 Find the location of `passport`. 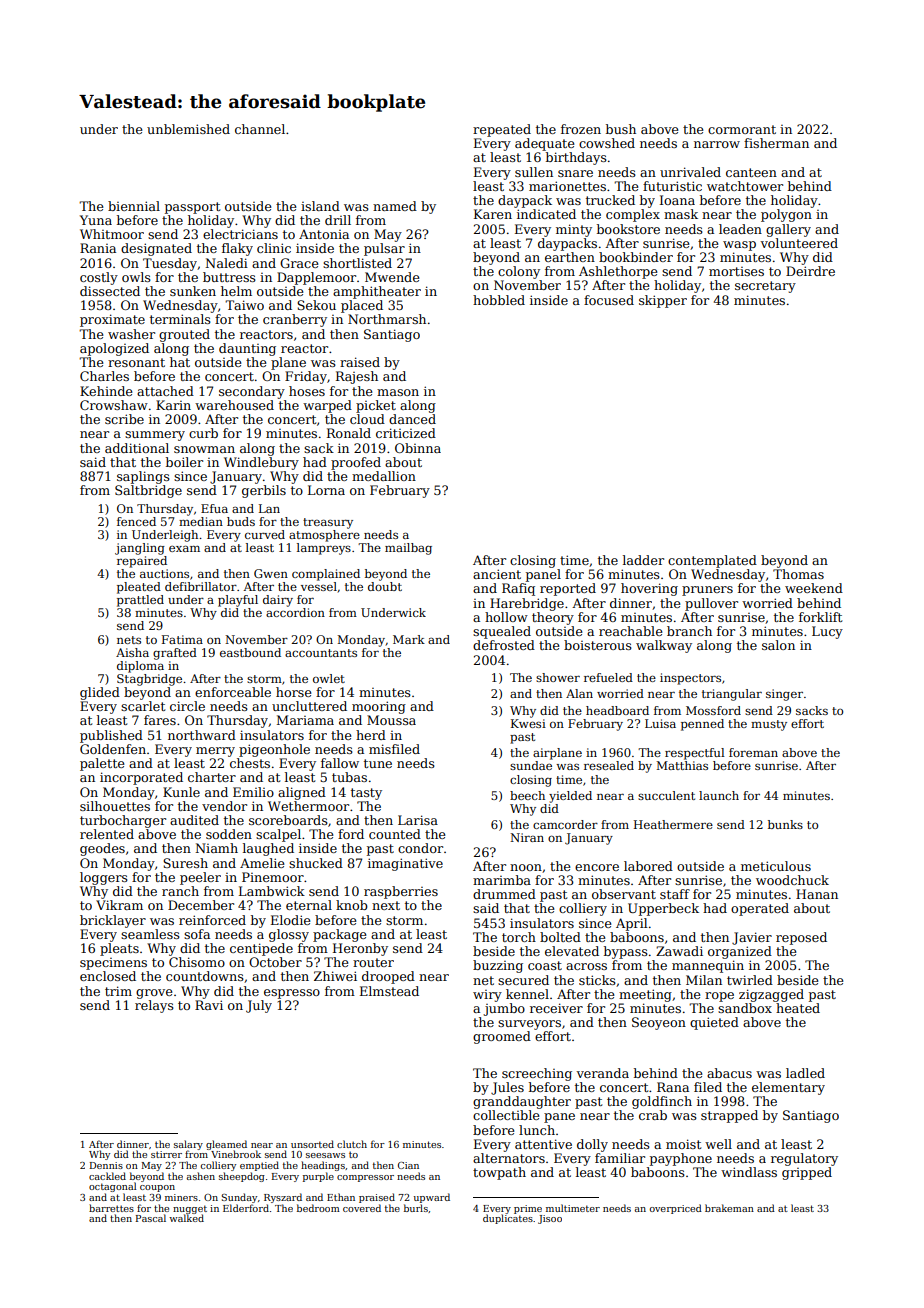

passport is located at coordinates (192, 208).
